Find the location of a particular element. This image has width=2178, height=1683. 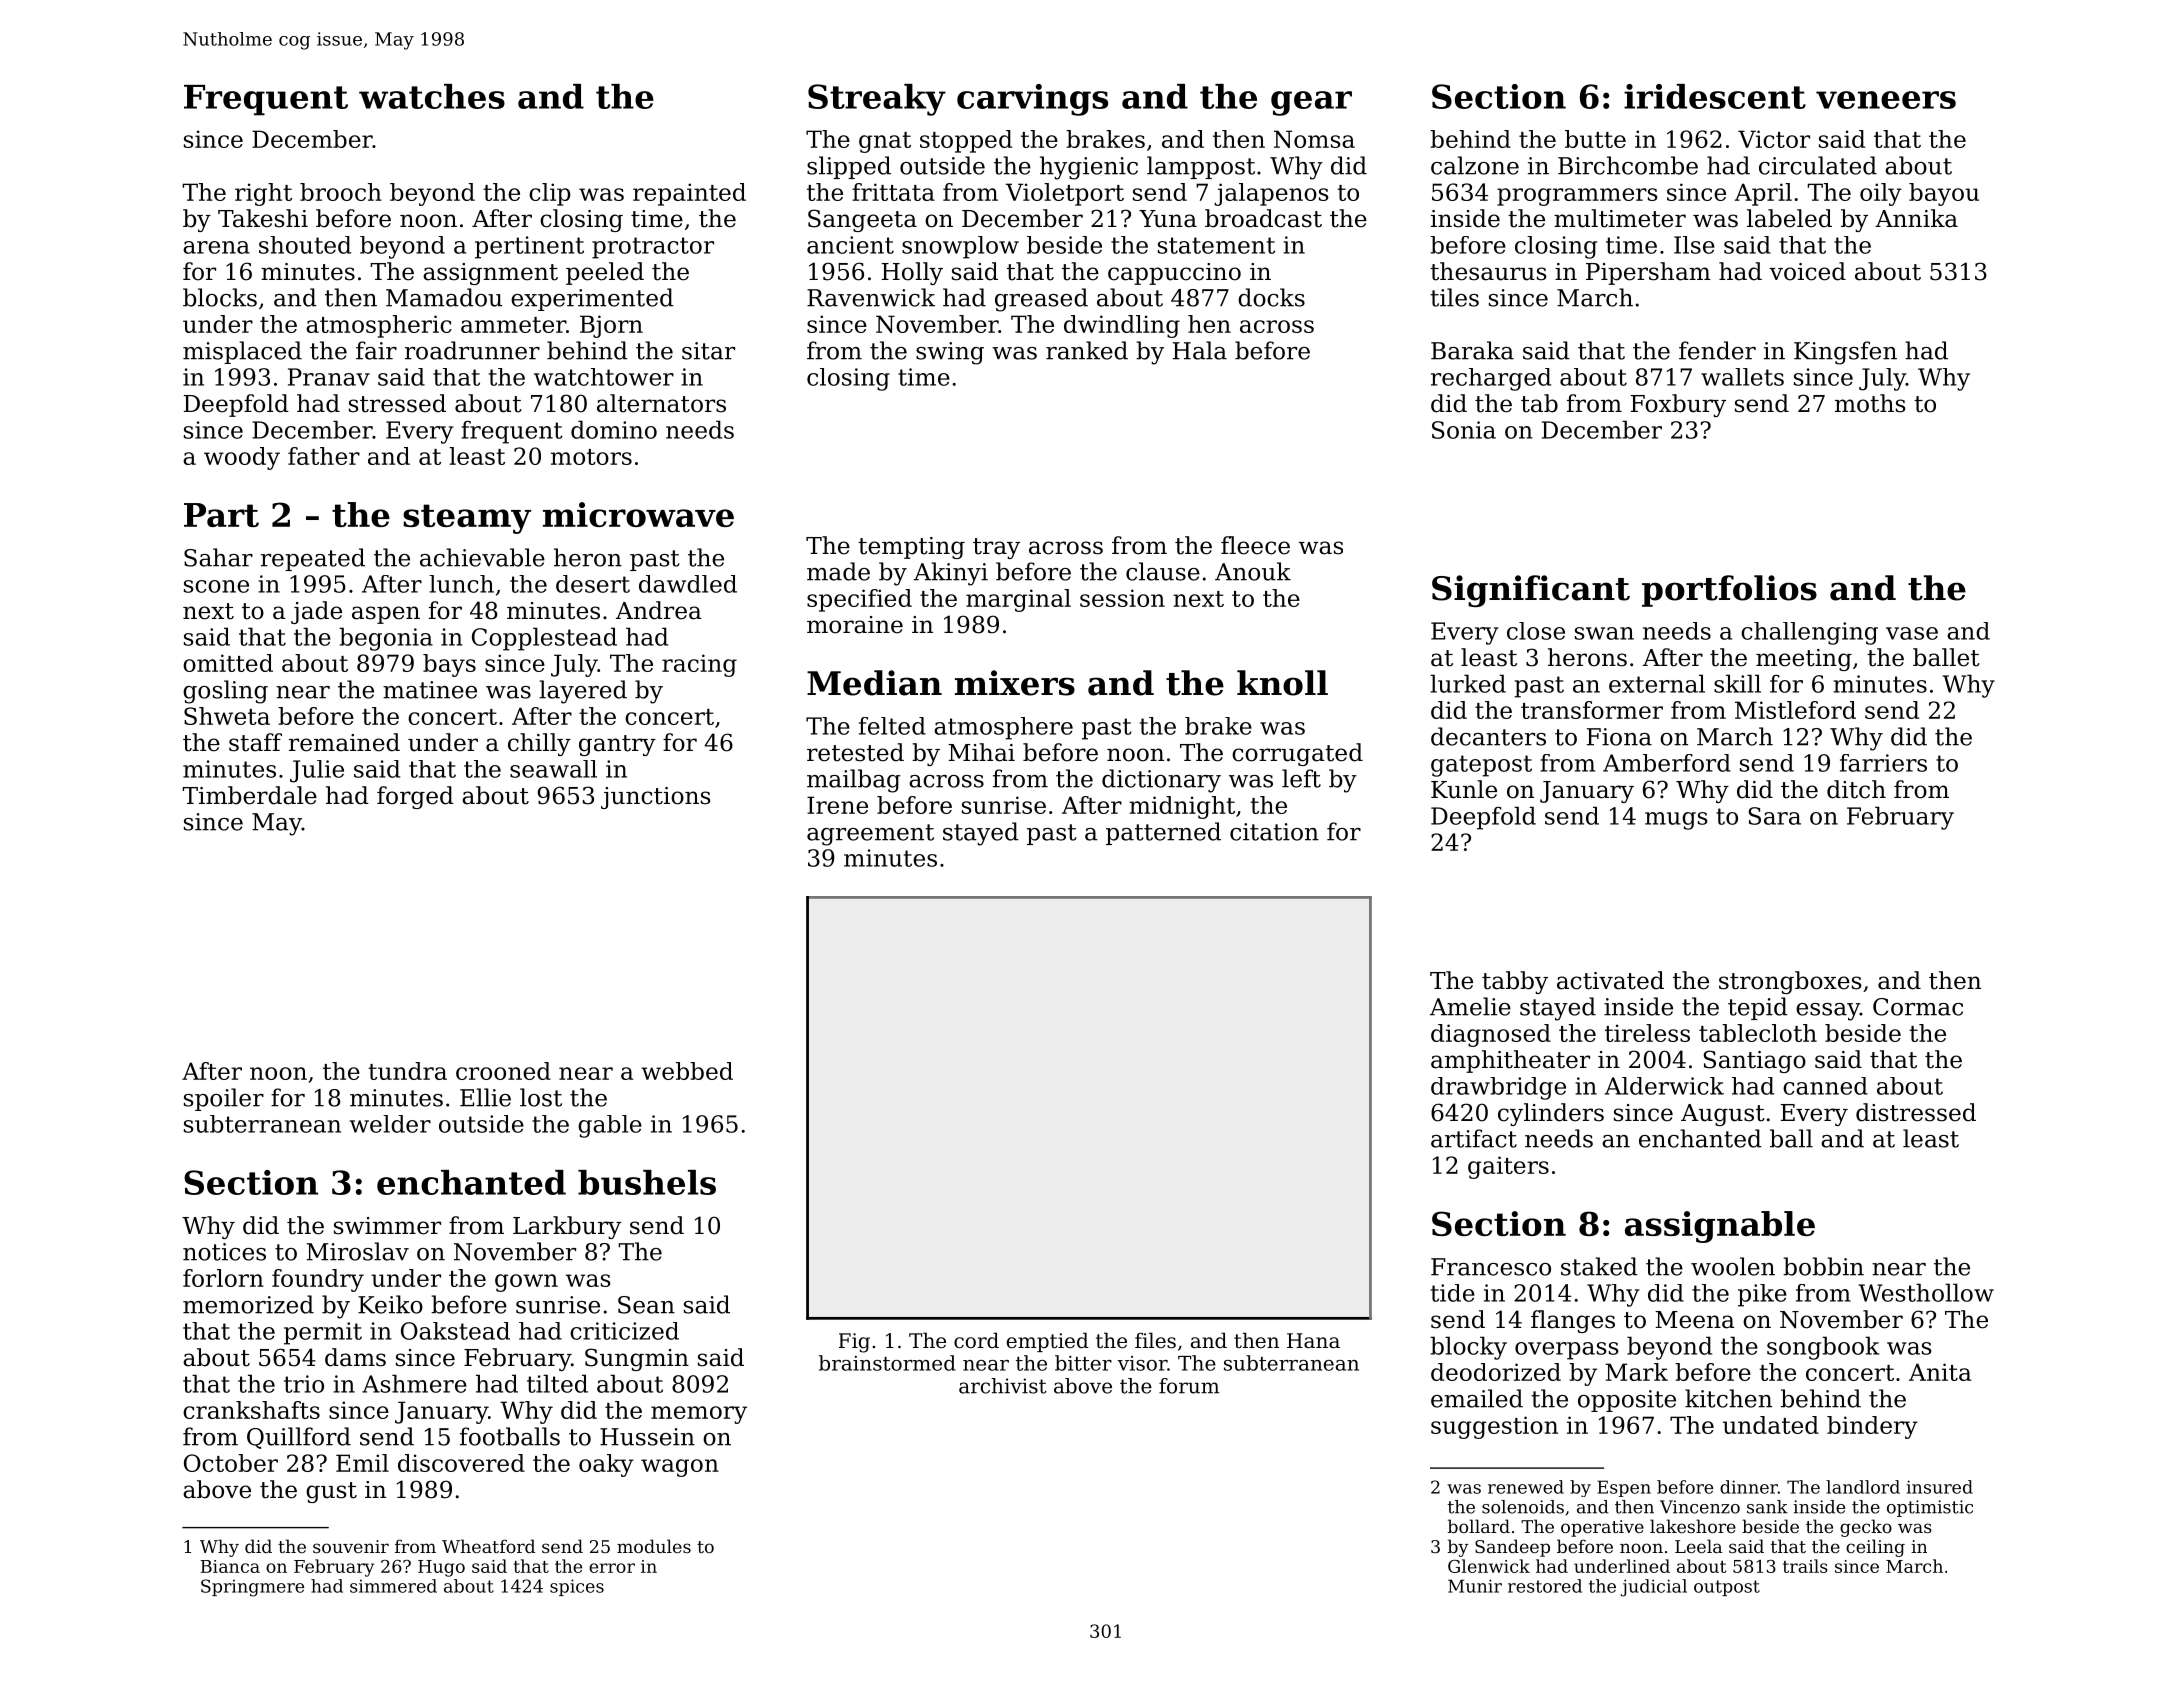

swimmer is located at coordinates (387, 1226).
